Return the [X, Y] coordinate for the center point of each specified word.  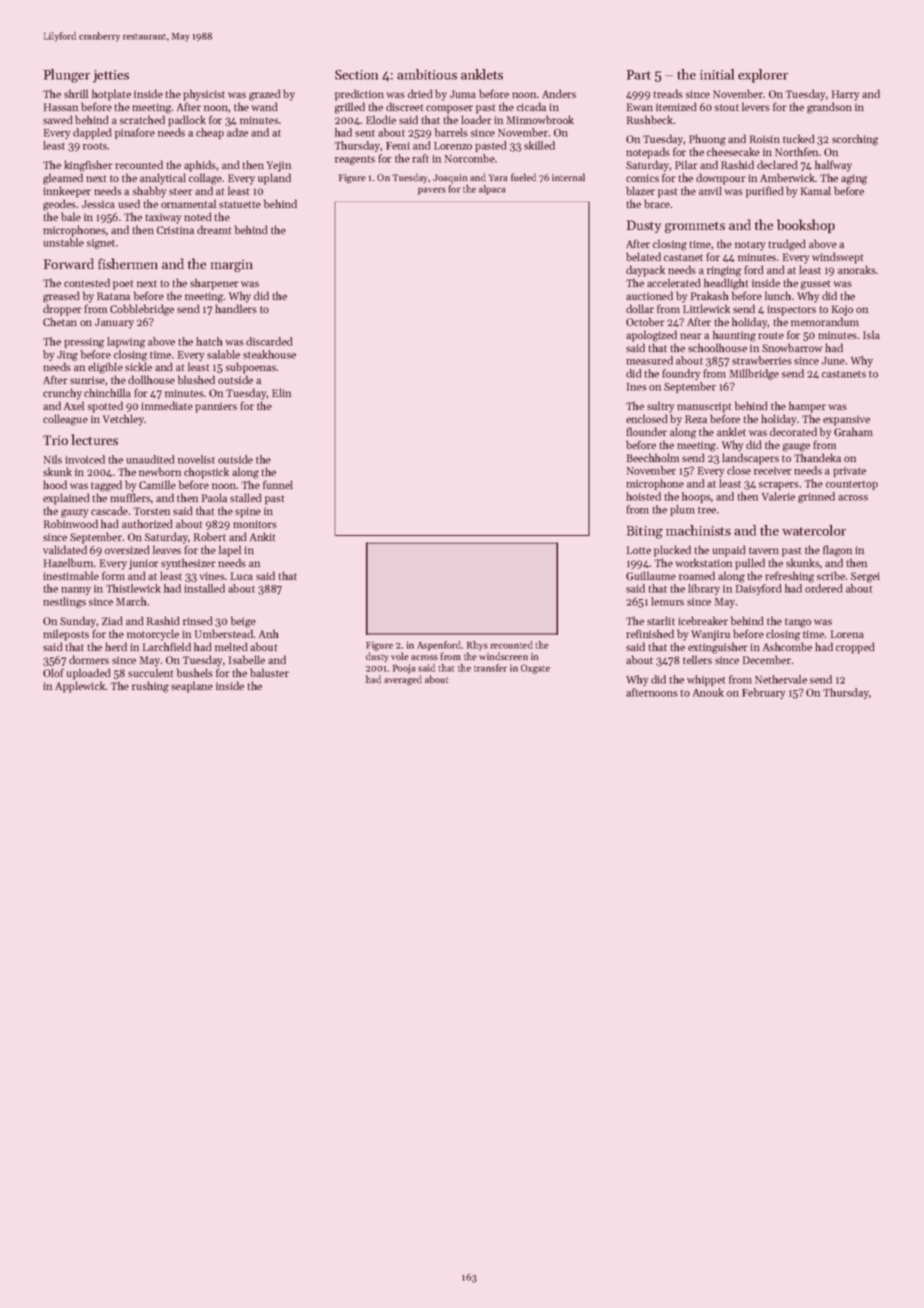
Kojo [842, 310]
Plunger [67, 76]
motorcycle [153, 635]
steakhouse [269, 354]
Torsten [151, 511]
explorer [763, 76]
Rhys [477, 646]
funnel [278, 484]
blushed [196, 379]
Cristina [175, 230]
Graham [853, 431]
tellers [697, 659]
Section [356, 75]
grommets [695, 227]
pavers [432, 191]
